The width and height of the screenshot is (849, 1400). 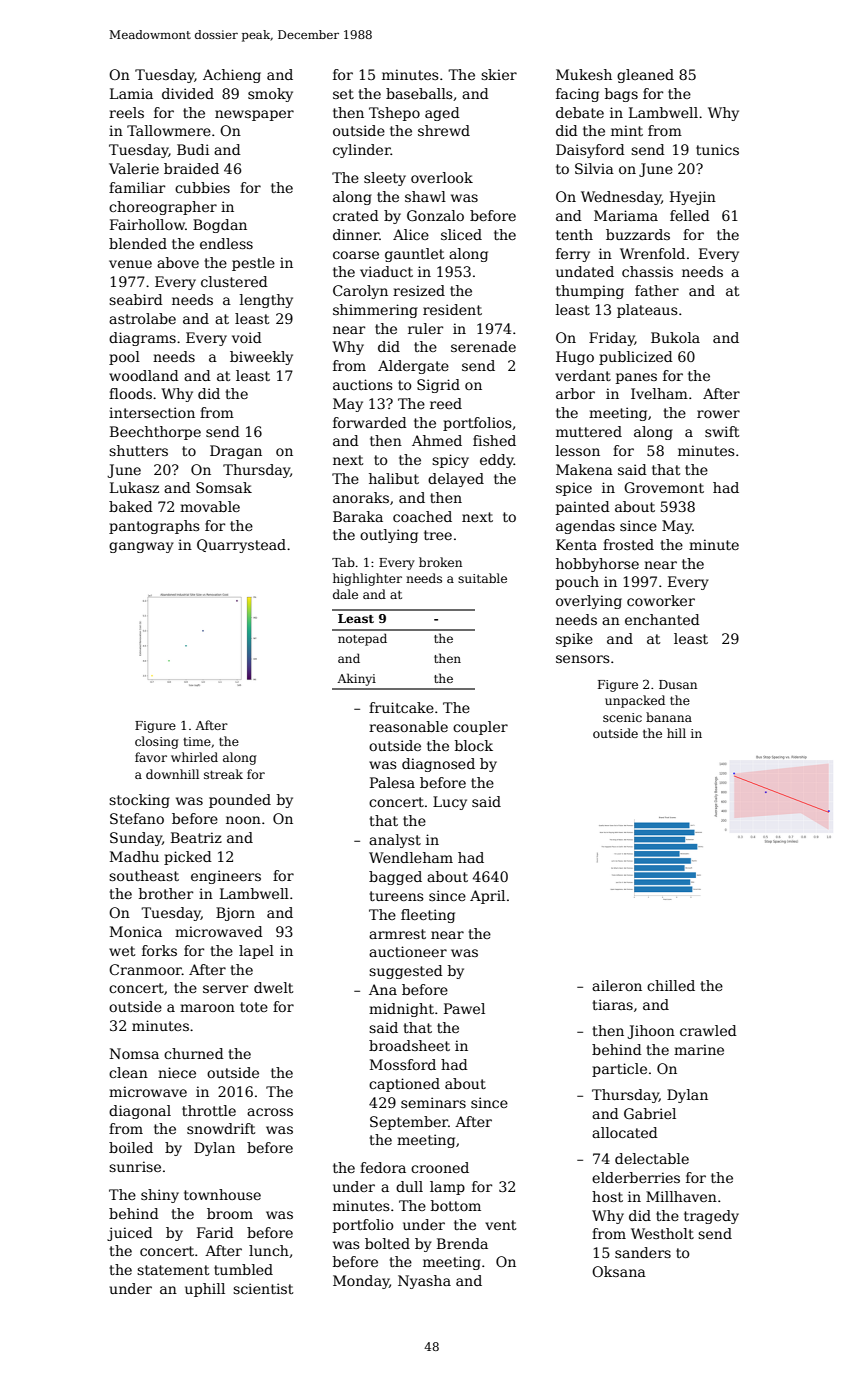 What do you see at coordinates (263, 1288) in the screenshot?
I see `scientist` at bounding box center [263, 1288].
